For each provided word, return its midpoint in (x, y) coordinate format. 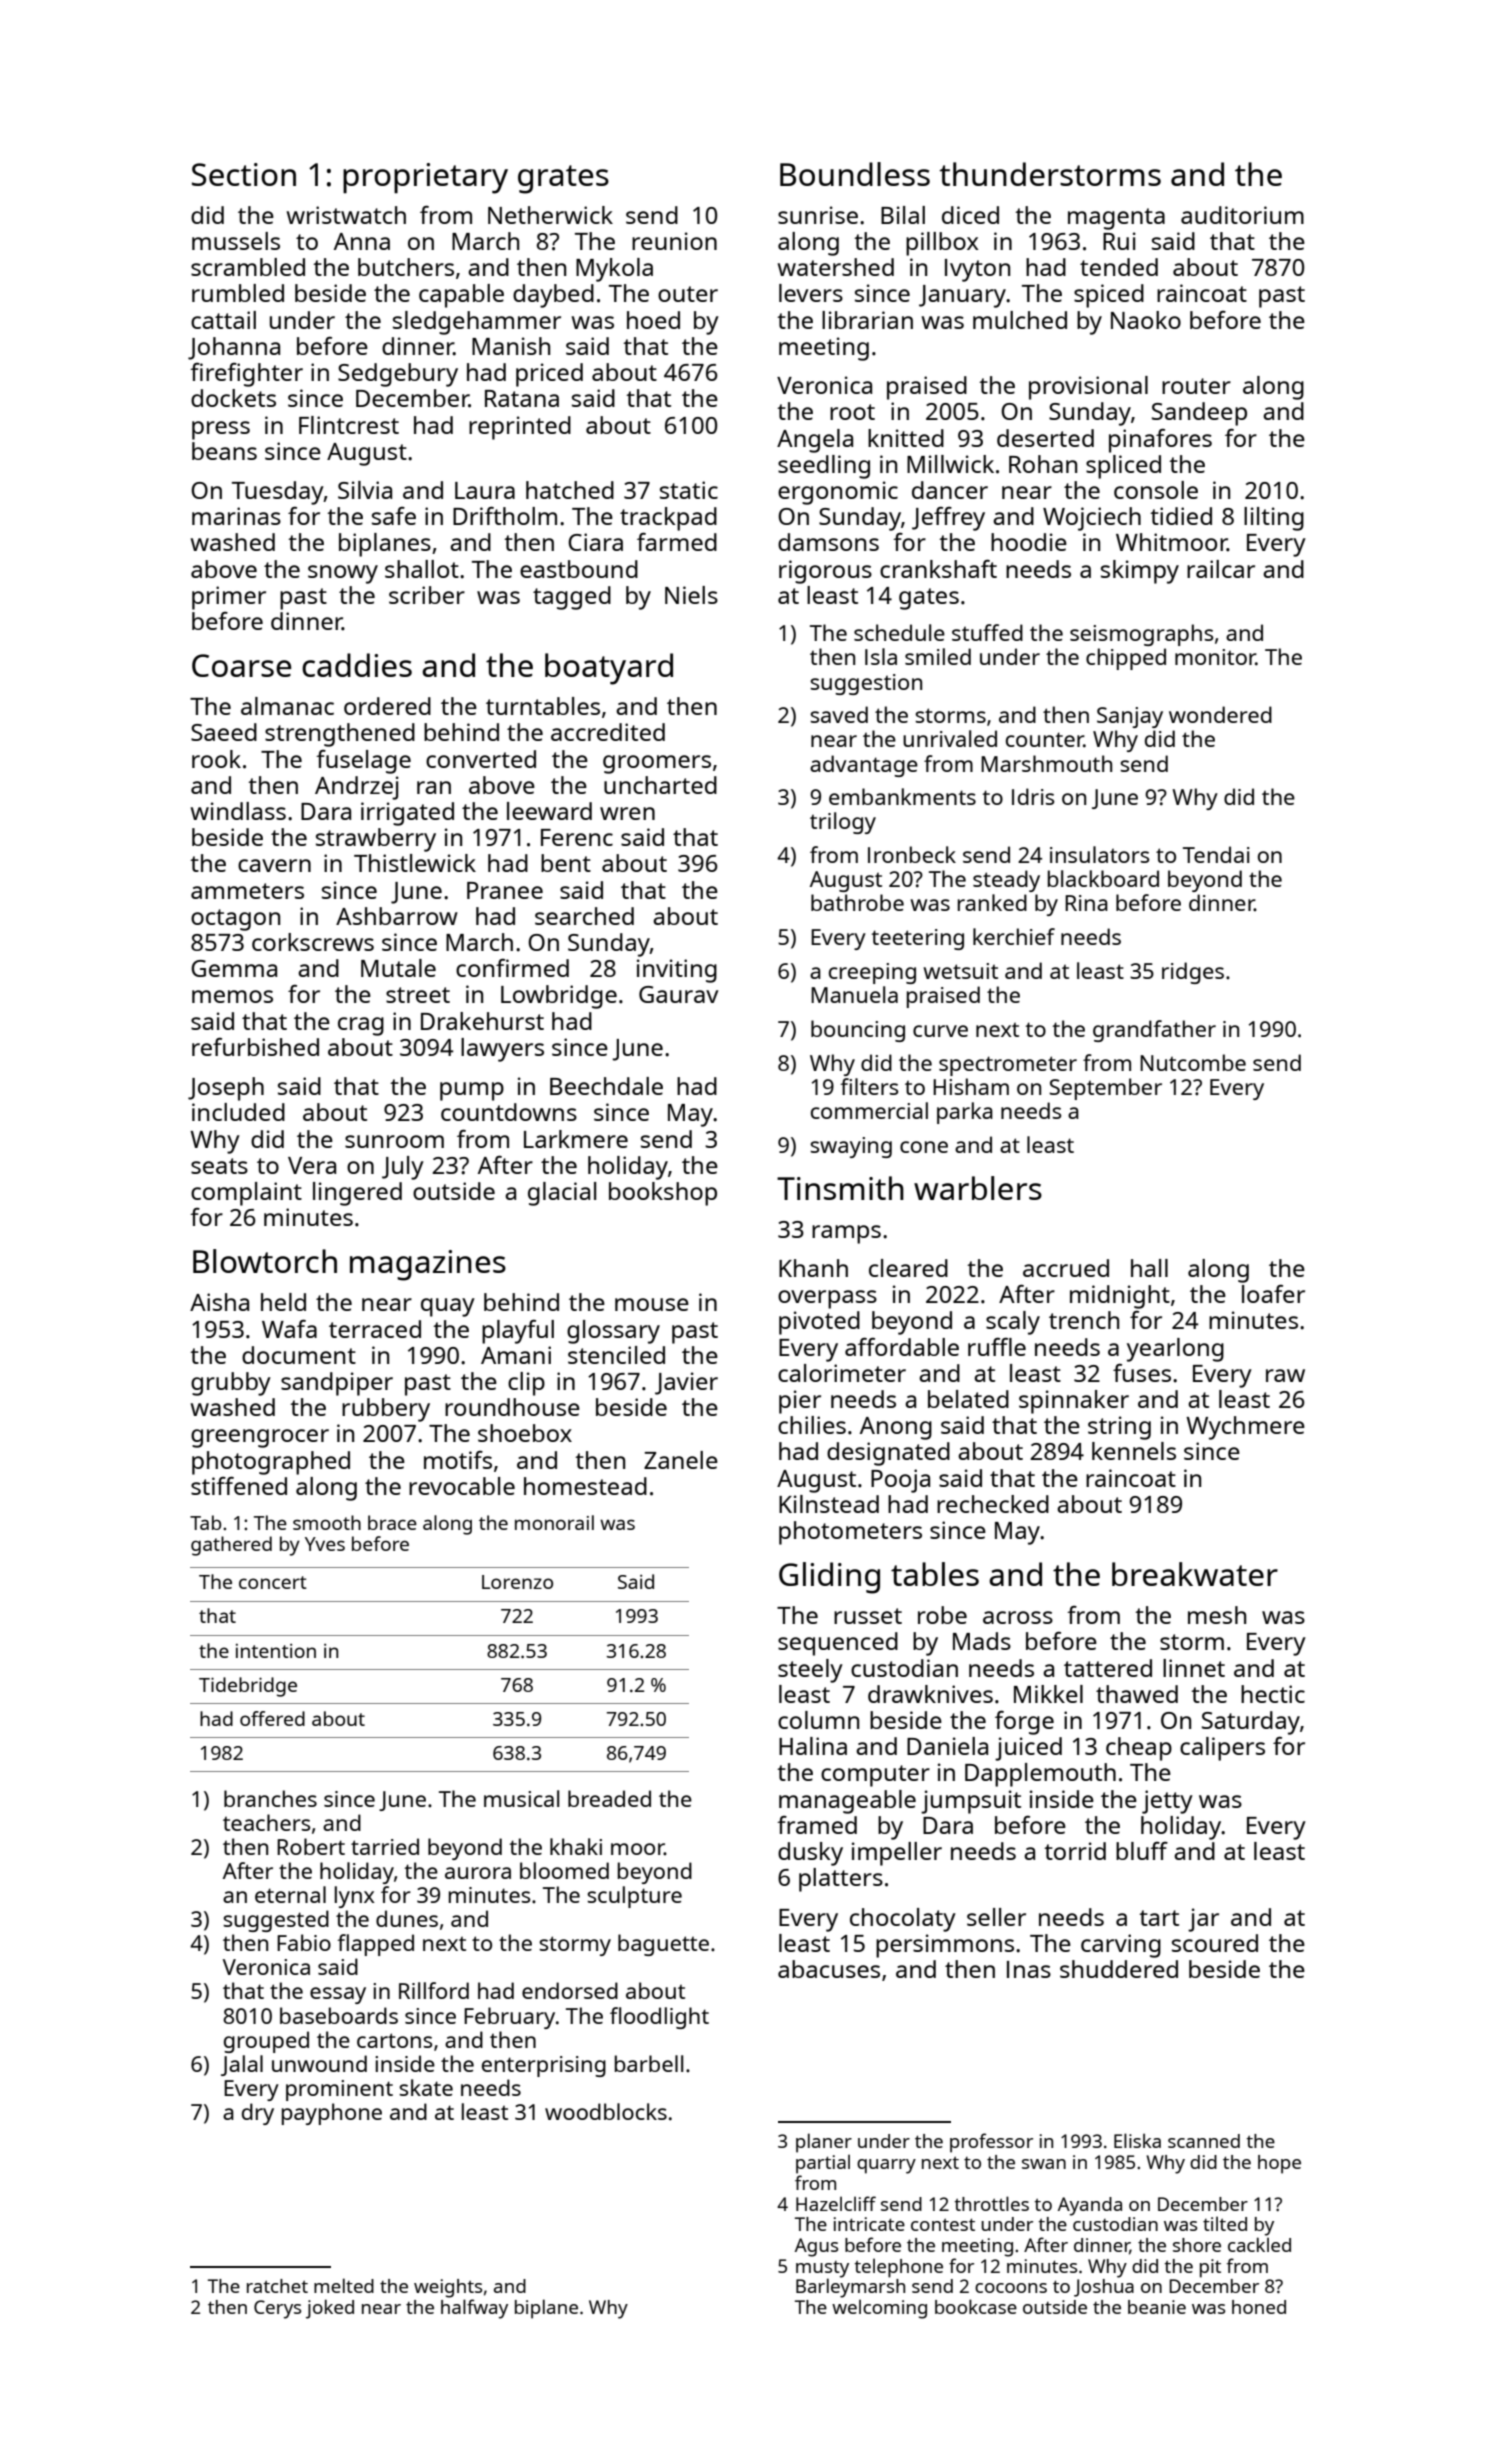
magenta (1116, 219)
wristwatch (346, 215)
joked (330, 2309)
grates (563, 179)
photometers (850, 1533)
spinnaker (1074, 1402)
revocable (462, 1486)
